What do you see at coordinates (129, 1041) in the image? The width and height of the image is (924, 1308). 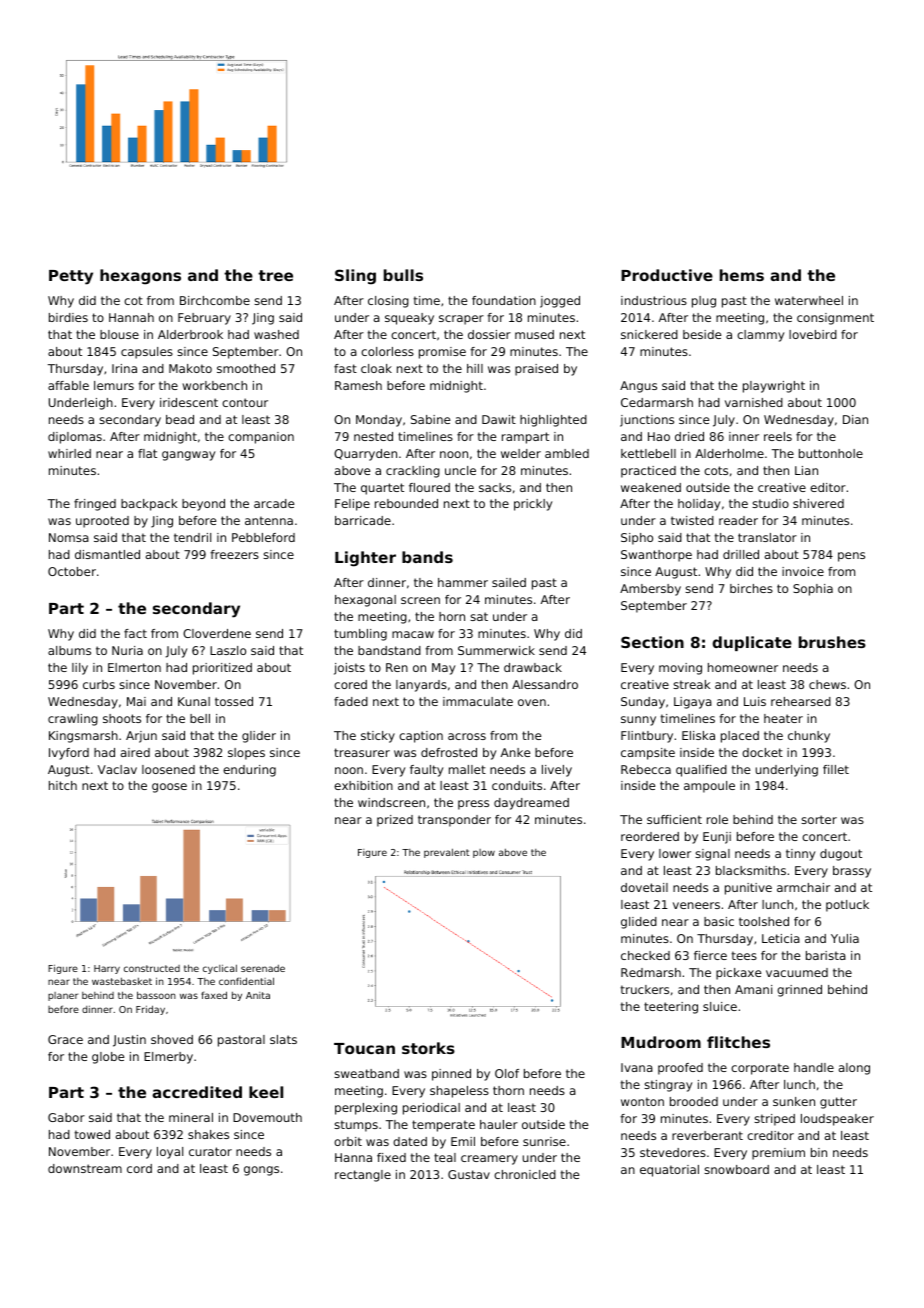 I see `Justin` at bounding box center [129, 1041].
